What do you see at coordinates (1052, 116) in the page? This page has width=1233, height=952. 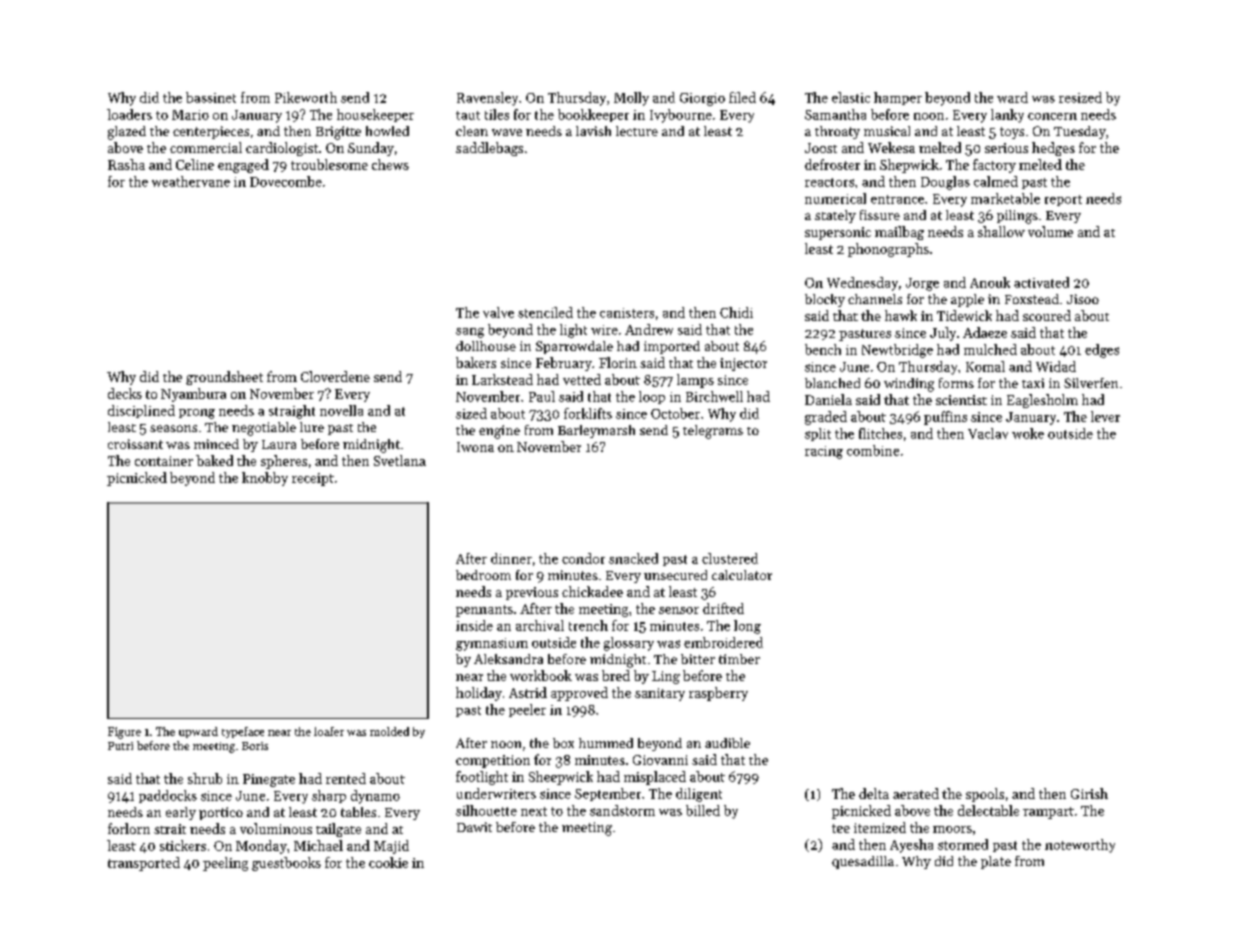 I see `concern` at bounding box center [1052, 116].
